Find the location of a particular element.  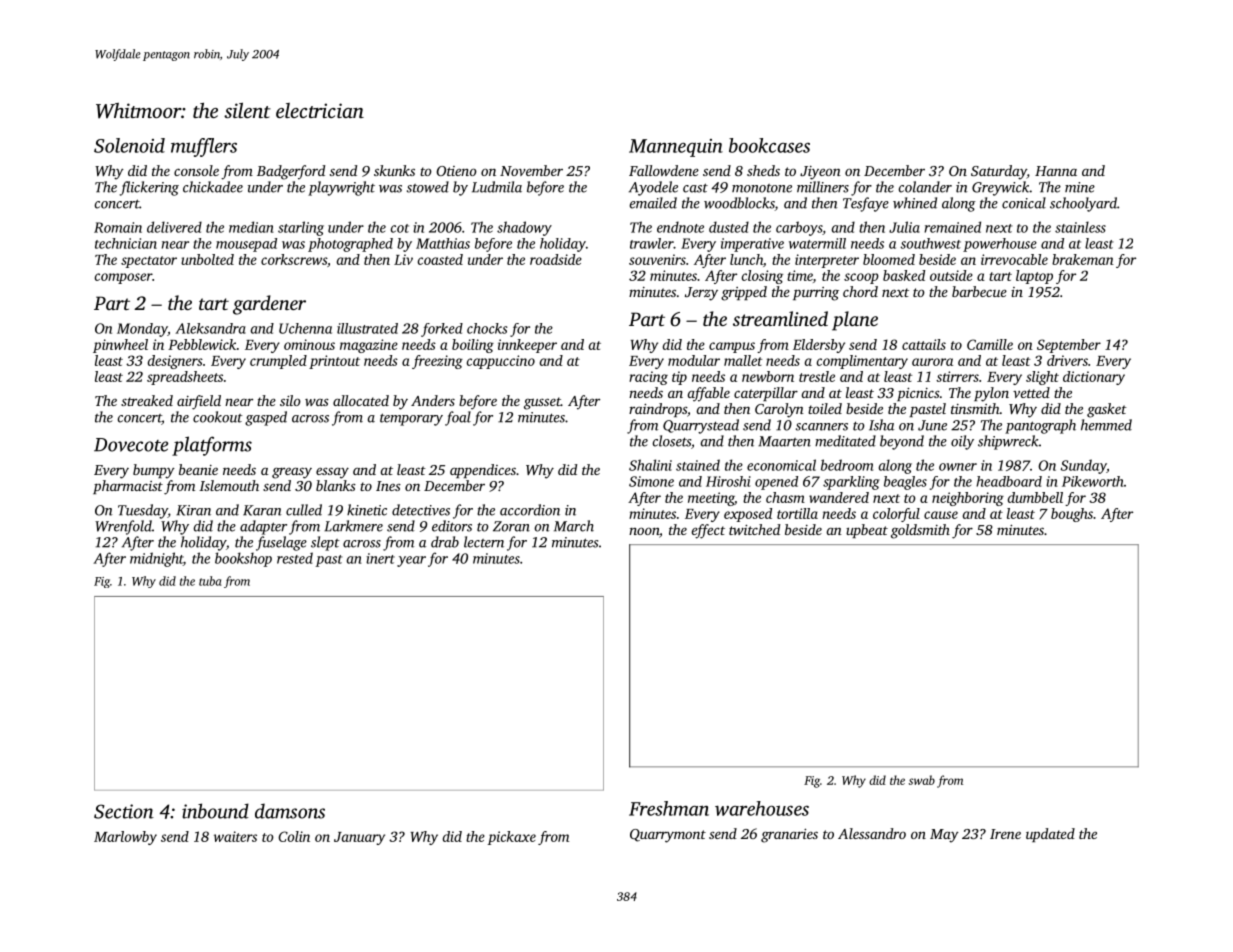

noon is located at coordinates (644, 531).
